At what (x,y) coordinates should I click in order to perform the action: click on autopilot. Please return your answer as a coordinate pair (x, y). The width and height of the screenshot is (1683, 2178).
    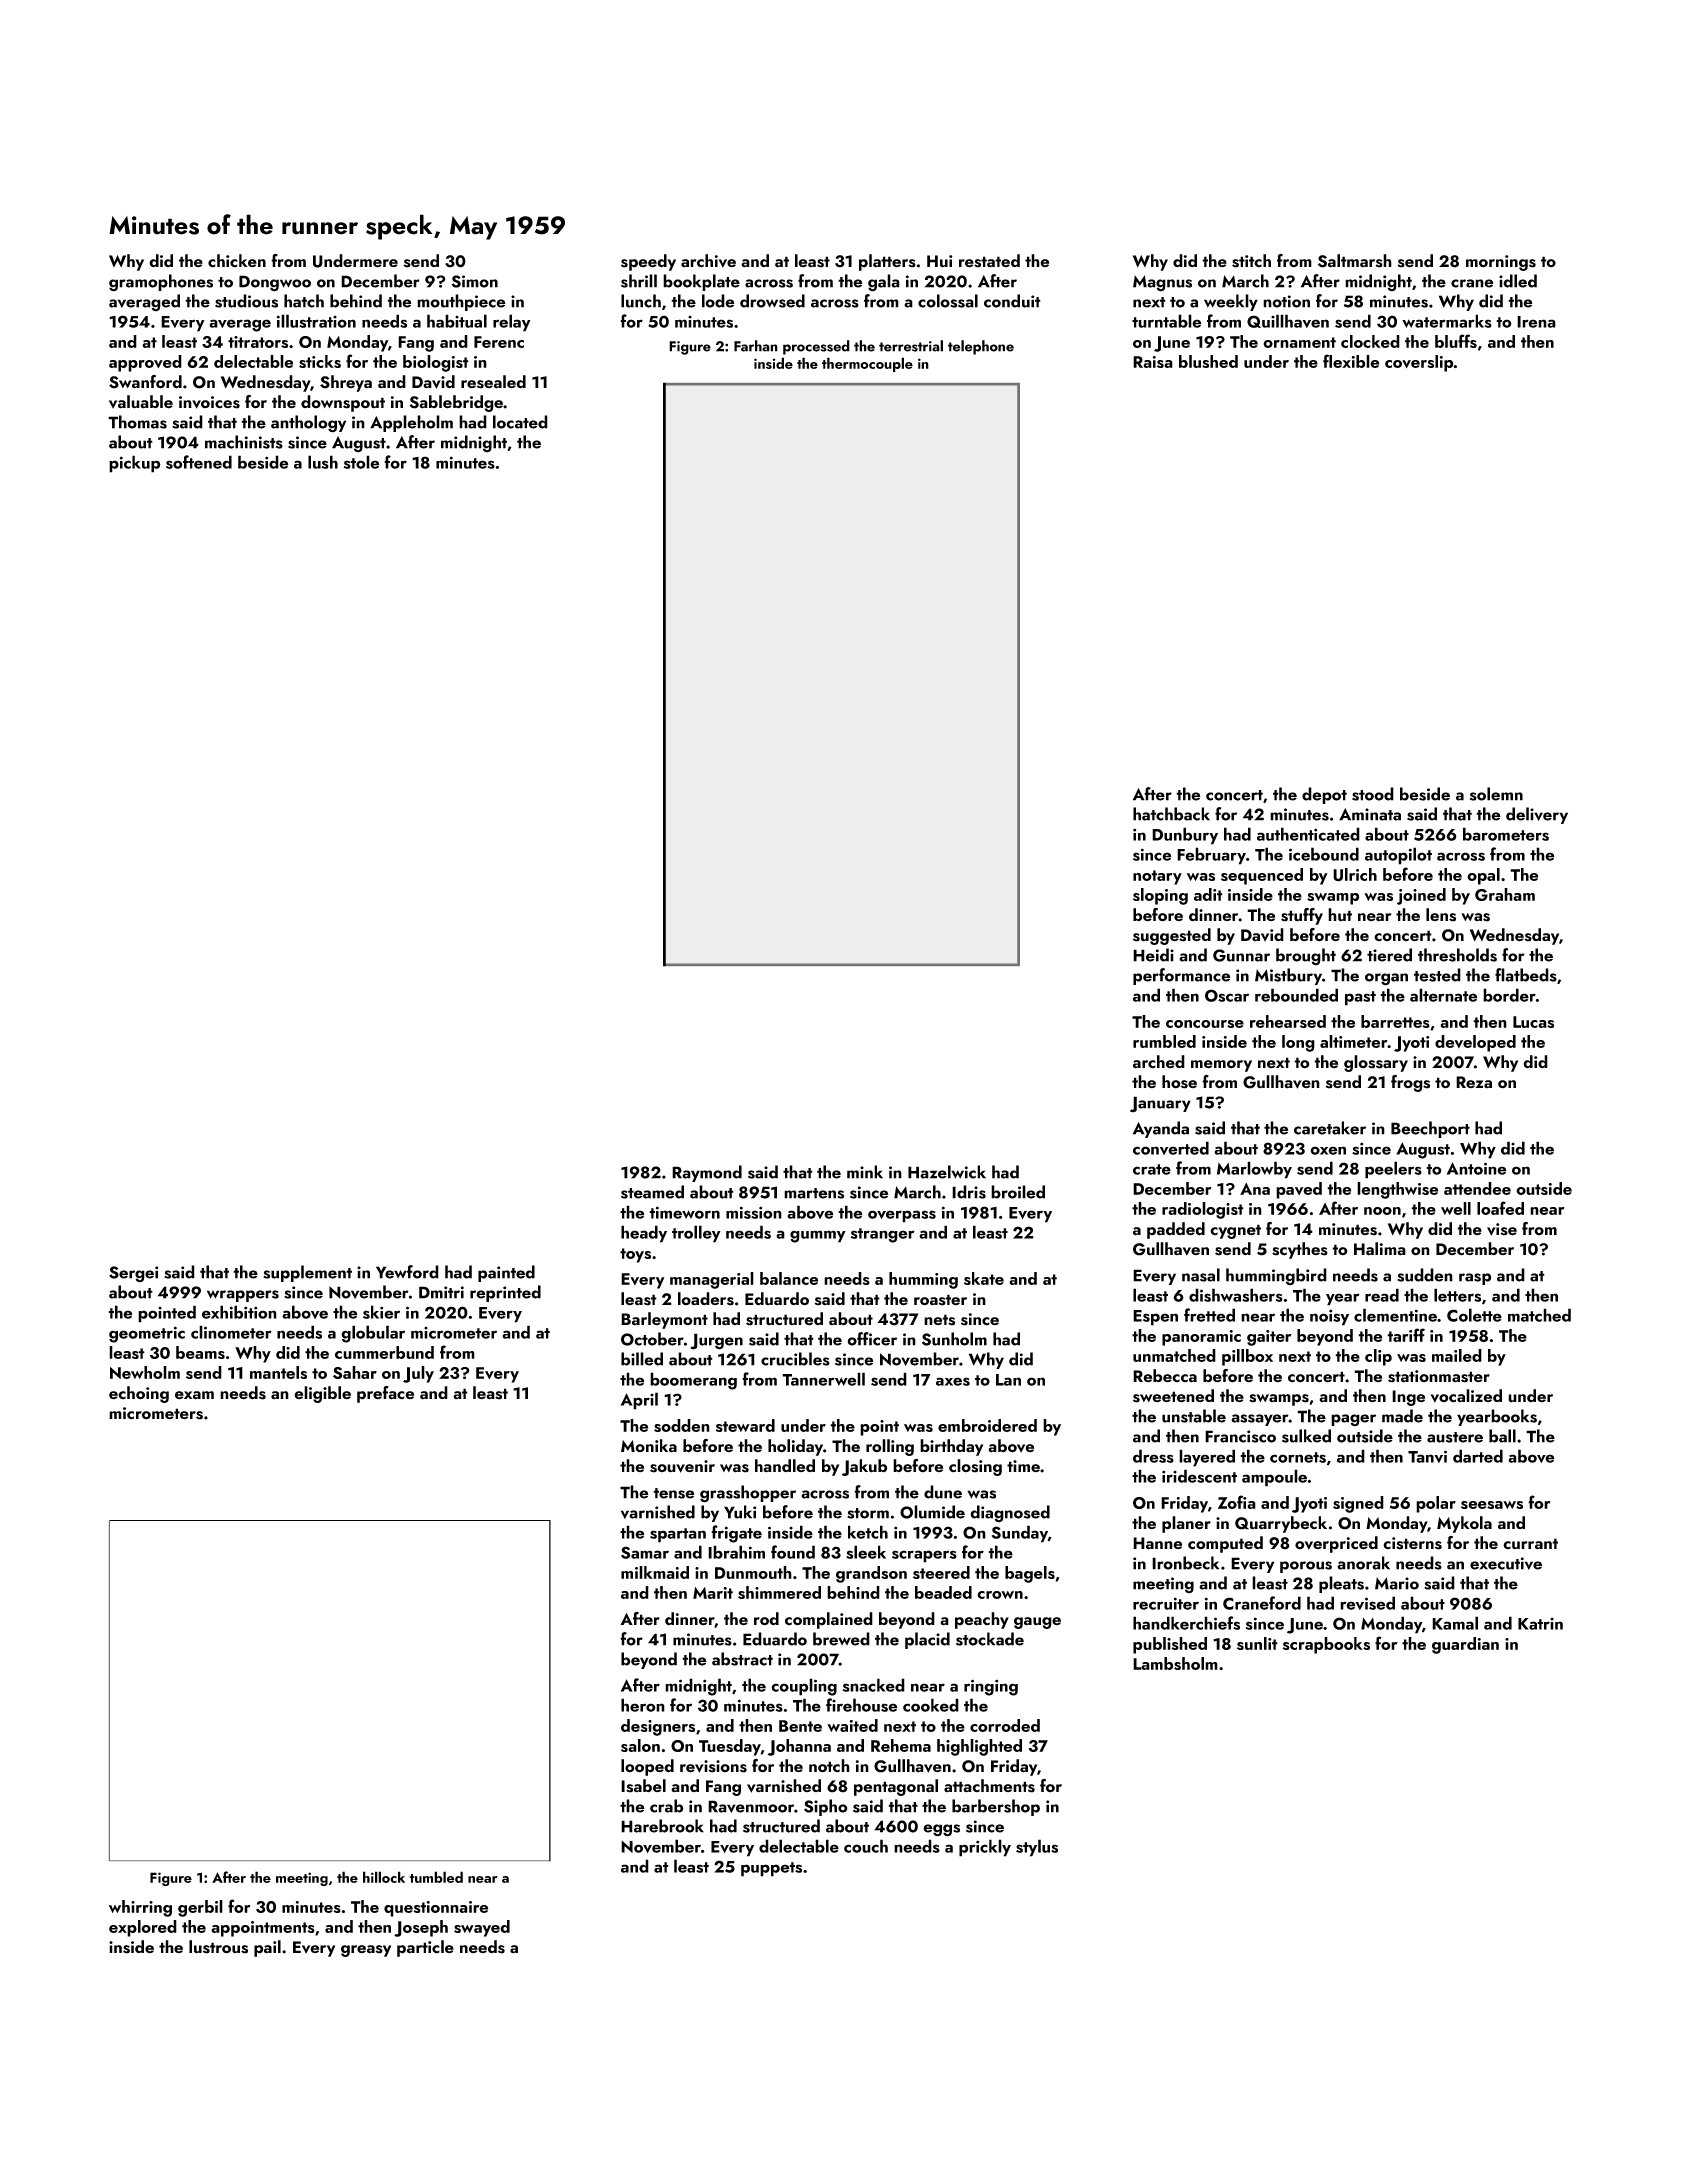
    Looking at the image, I should click on (1398, 856).
